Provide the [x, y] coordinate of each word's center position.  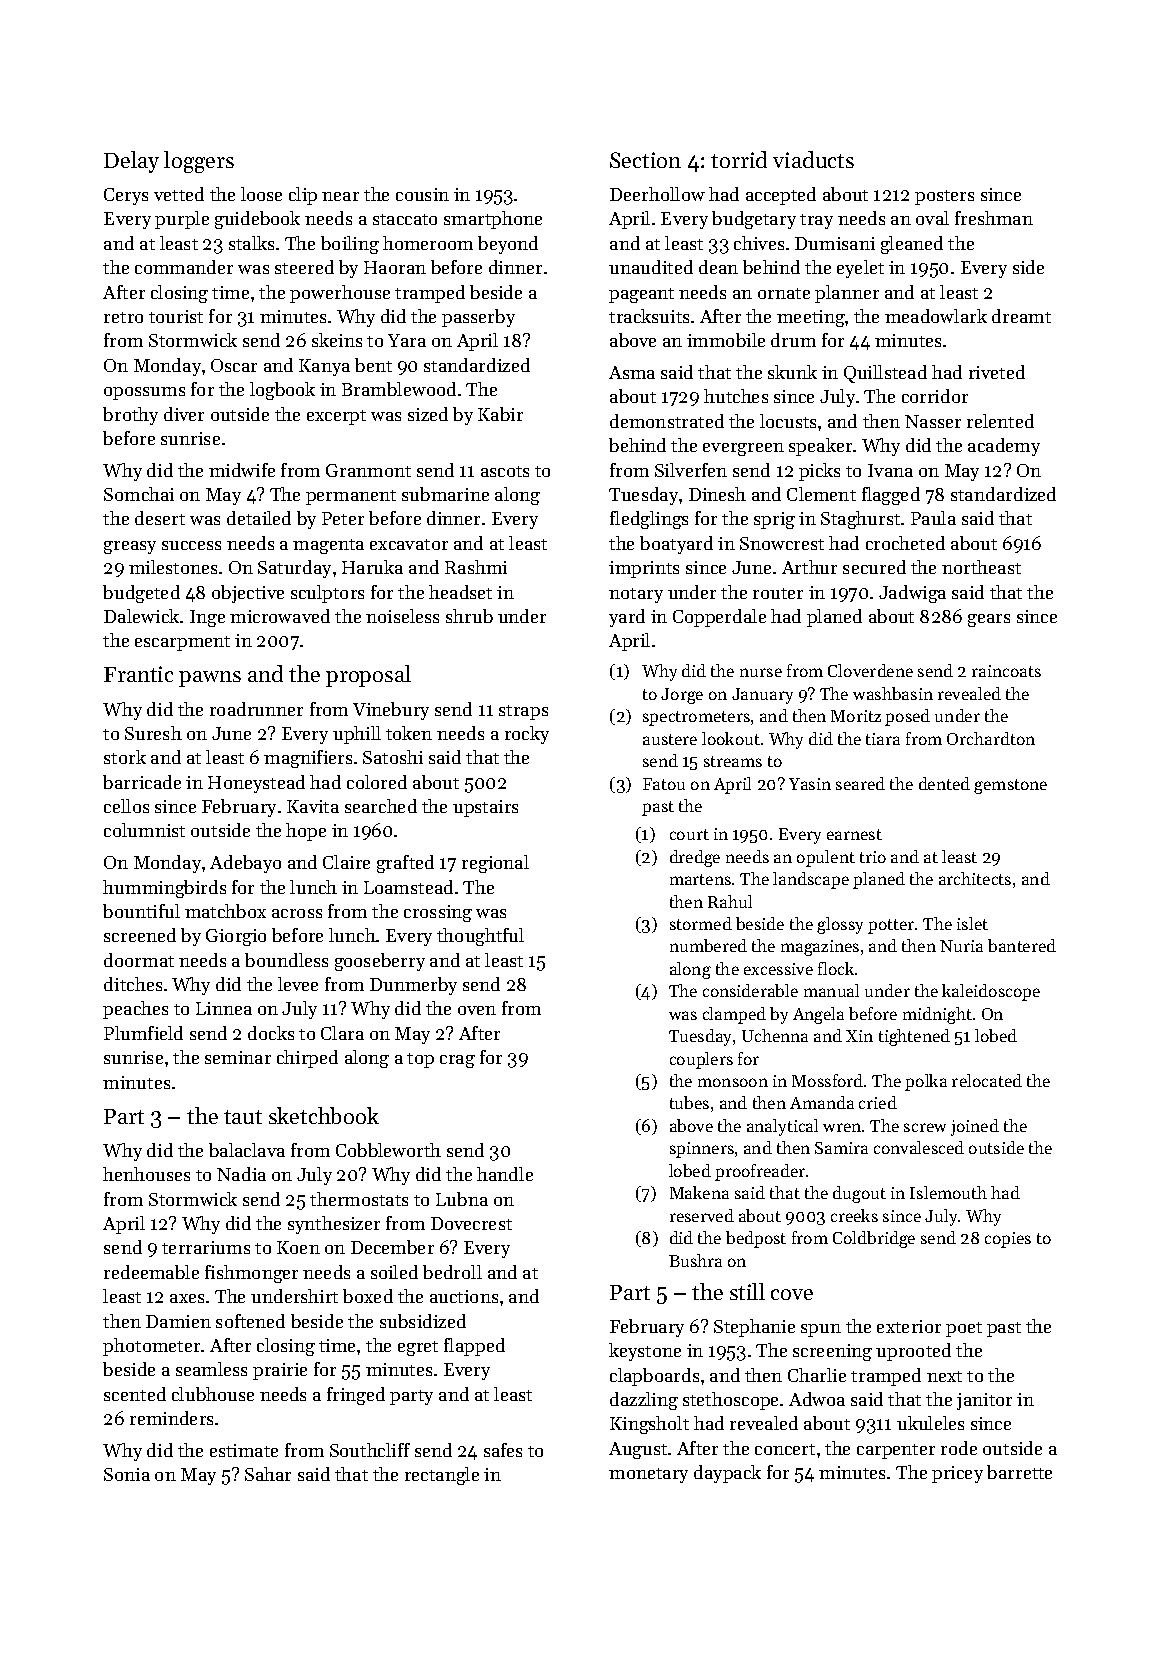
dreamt [1021, 316]
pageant [641, 295]
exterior [909, 1326]
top [420, 1060]
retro [123, 317]
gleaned [912, 245]
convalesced [919, 1147]
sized [428, 414]
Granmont [368, 470]
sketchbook [324, 1115]
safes [503, 1450]
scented [135, 1394]
